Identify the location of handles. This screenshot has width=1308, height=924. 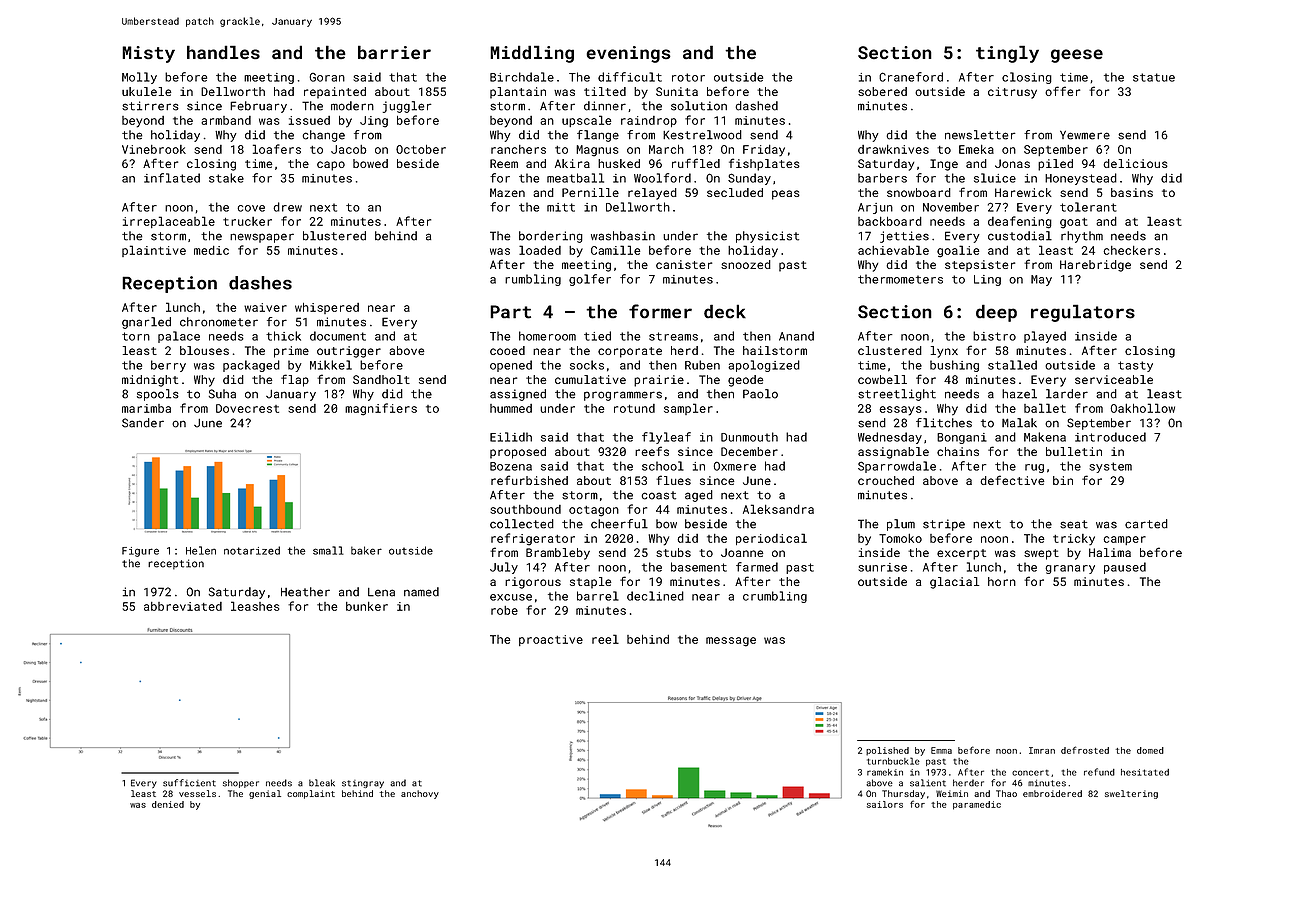
(223, 52).
